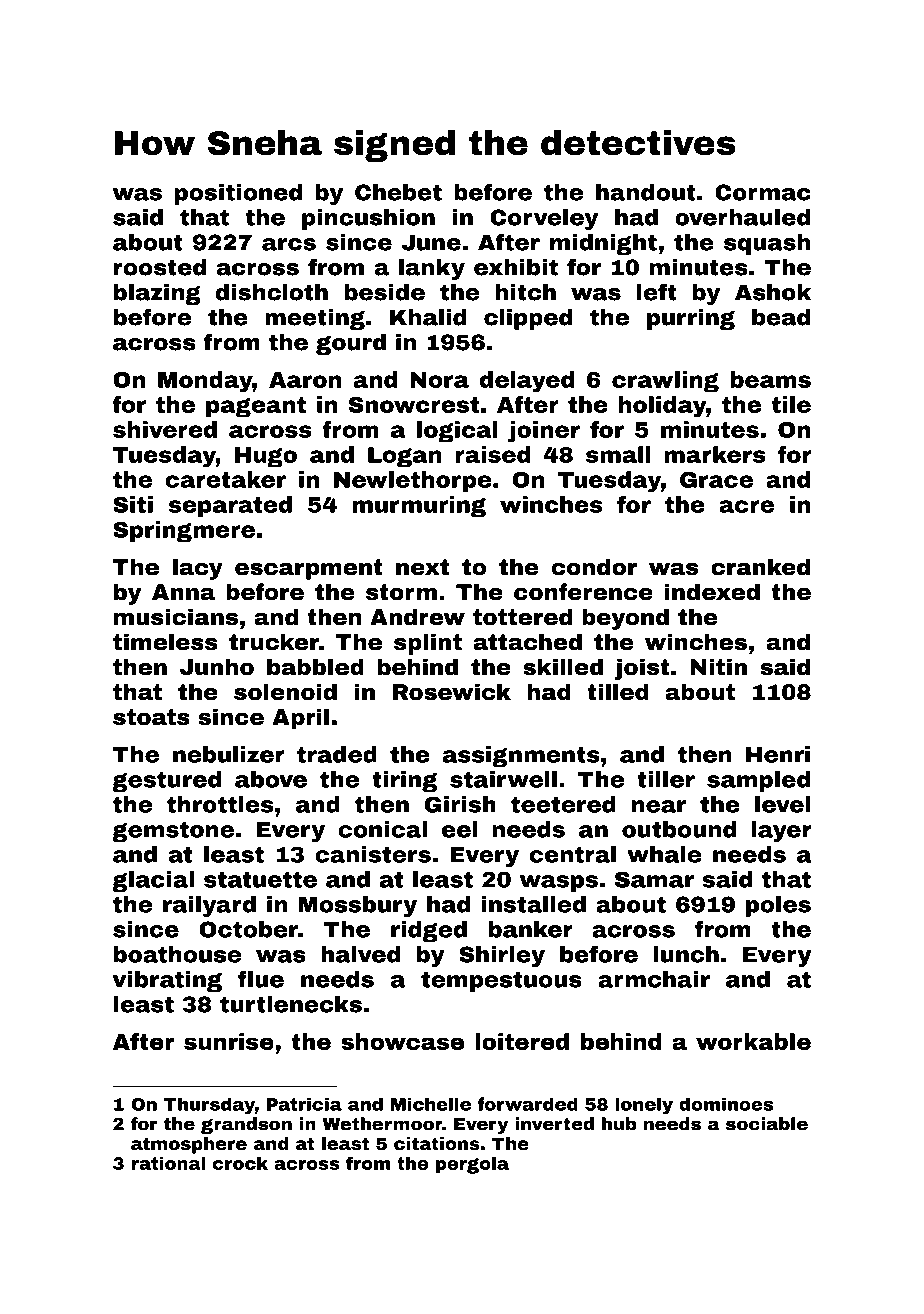 Image resolution: width=924 pixels, height=1314 pixels. What do you see at coordinates (285, 692) in the page?
I see `solenoid` at bounding box center [285, 692].
